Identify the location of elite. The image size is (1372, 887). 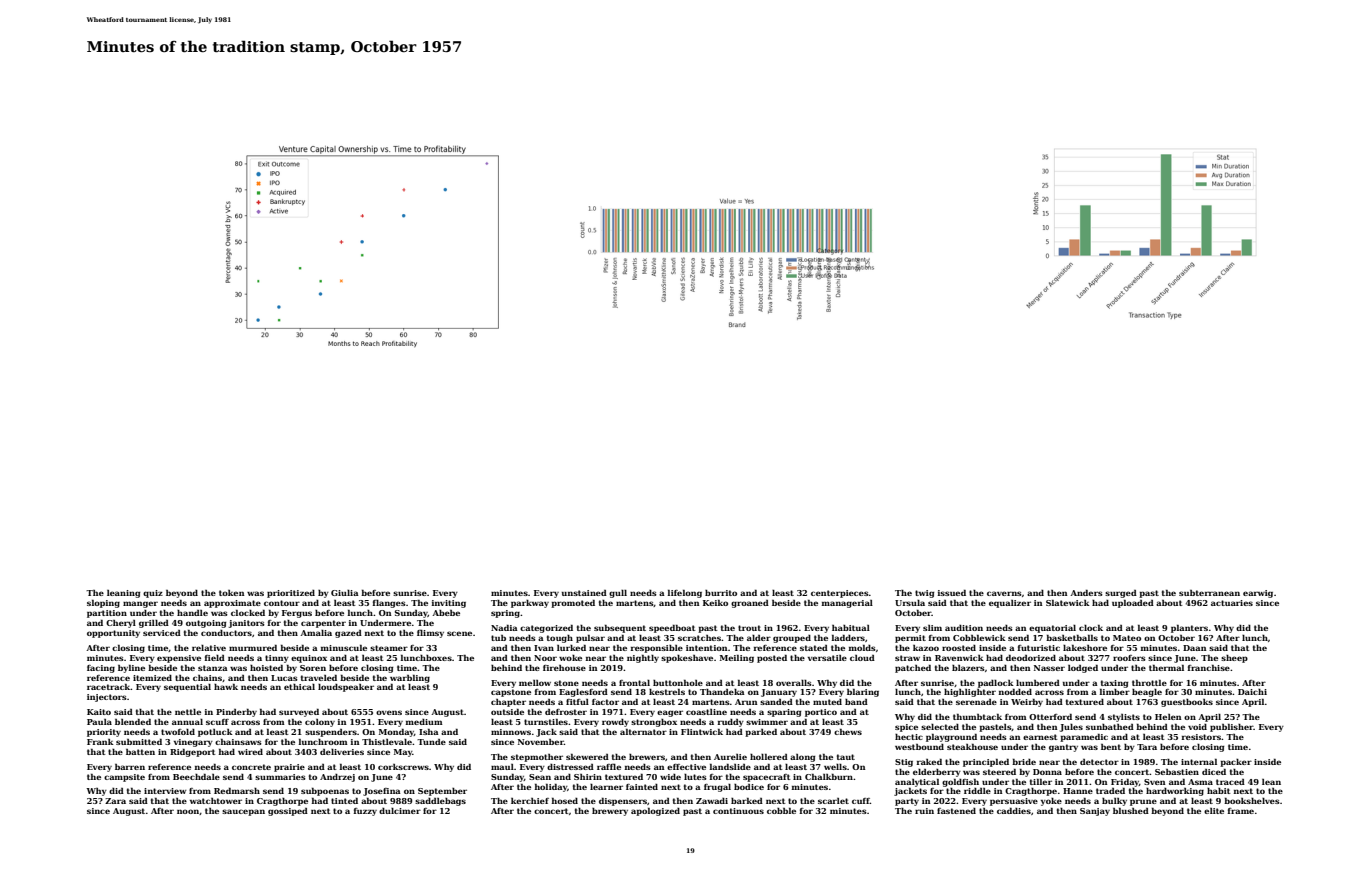
(1214, 811).
